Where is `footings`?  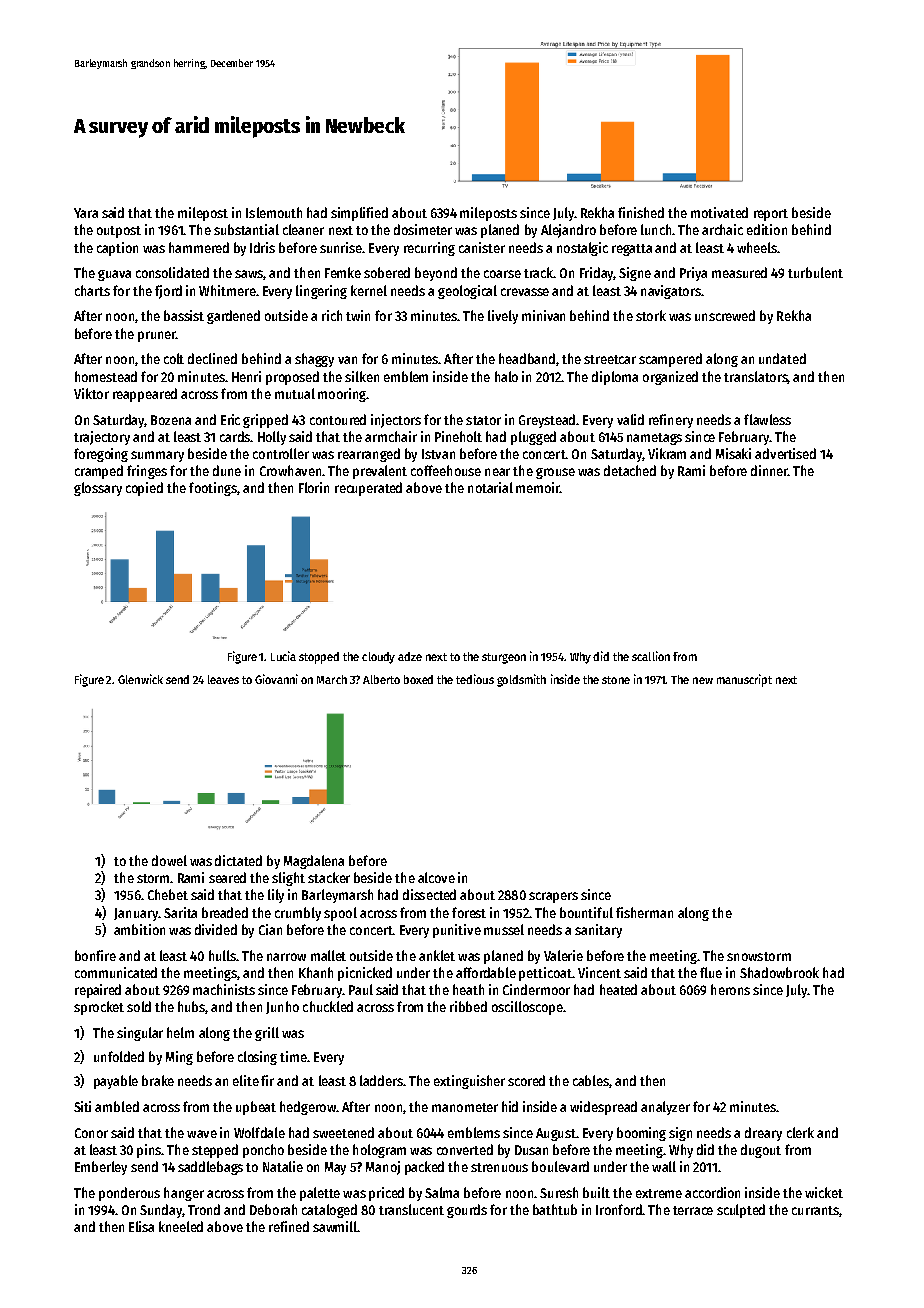 footings is located at coordinates (213, 489).
